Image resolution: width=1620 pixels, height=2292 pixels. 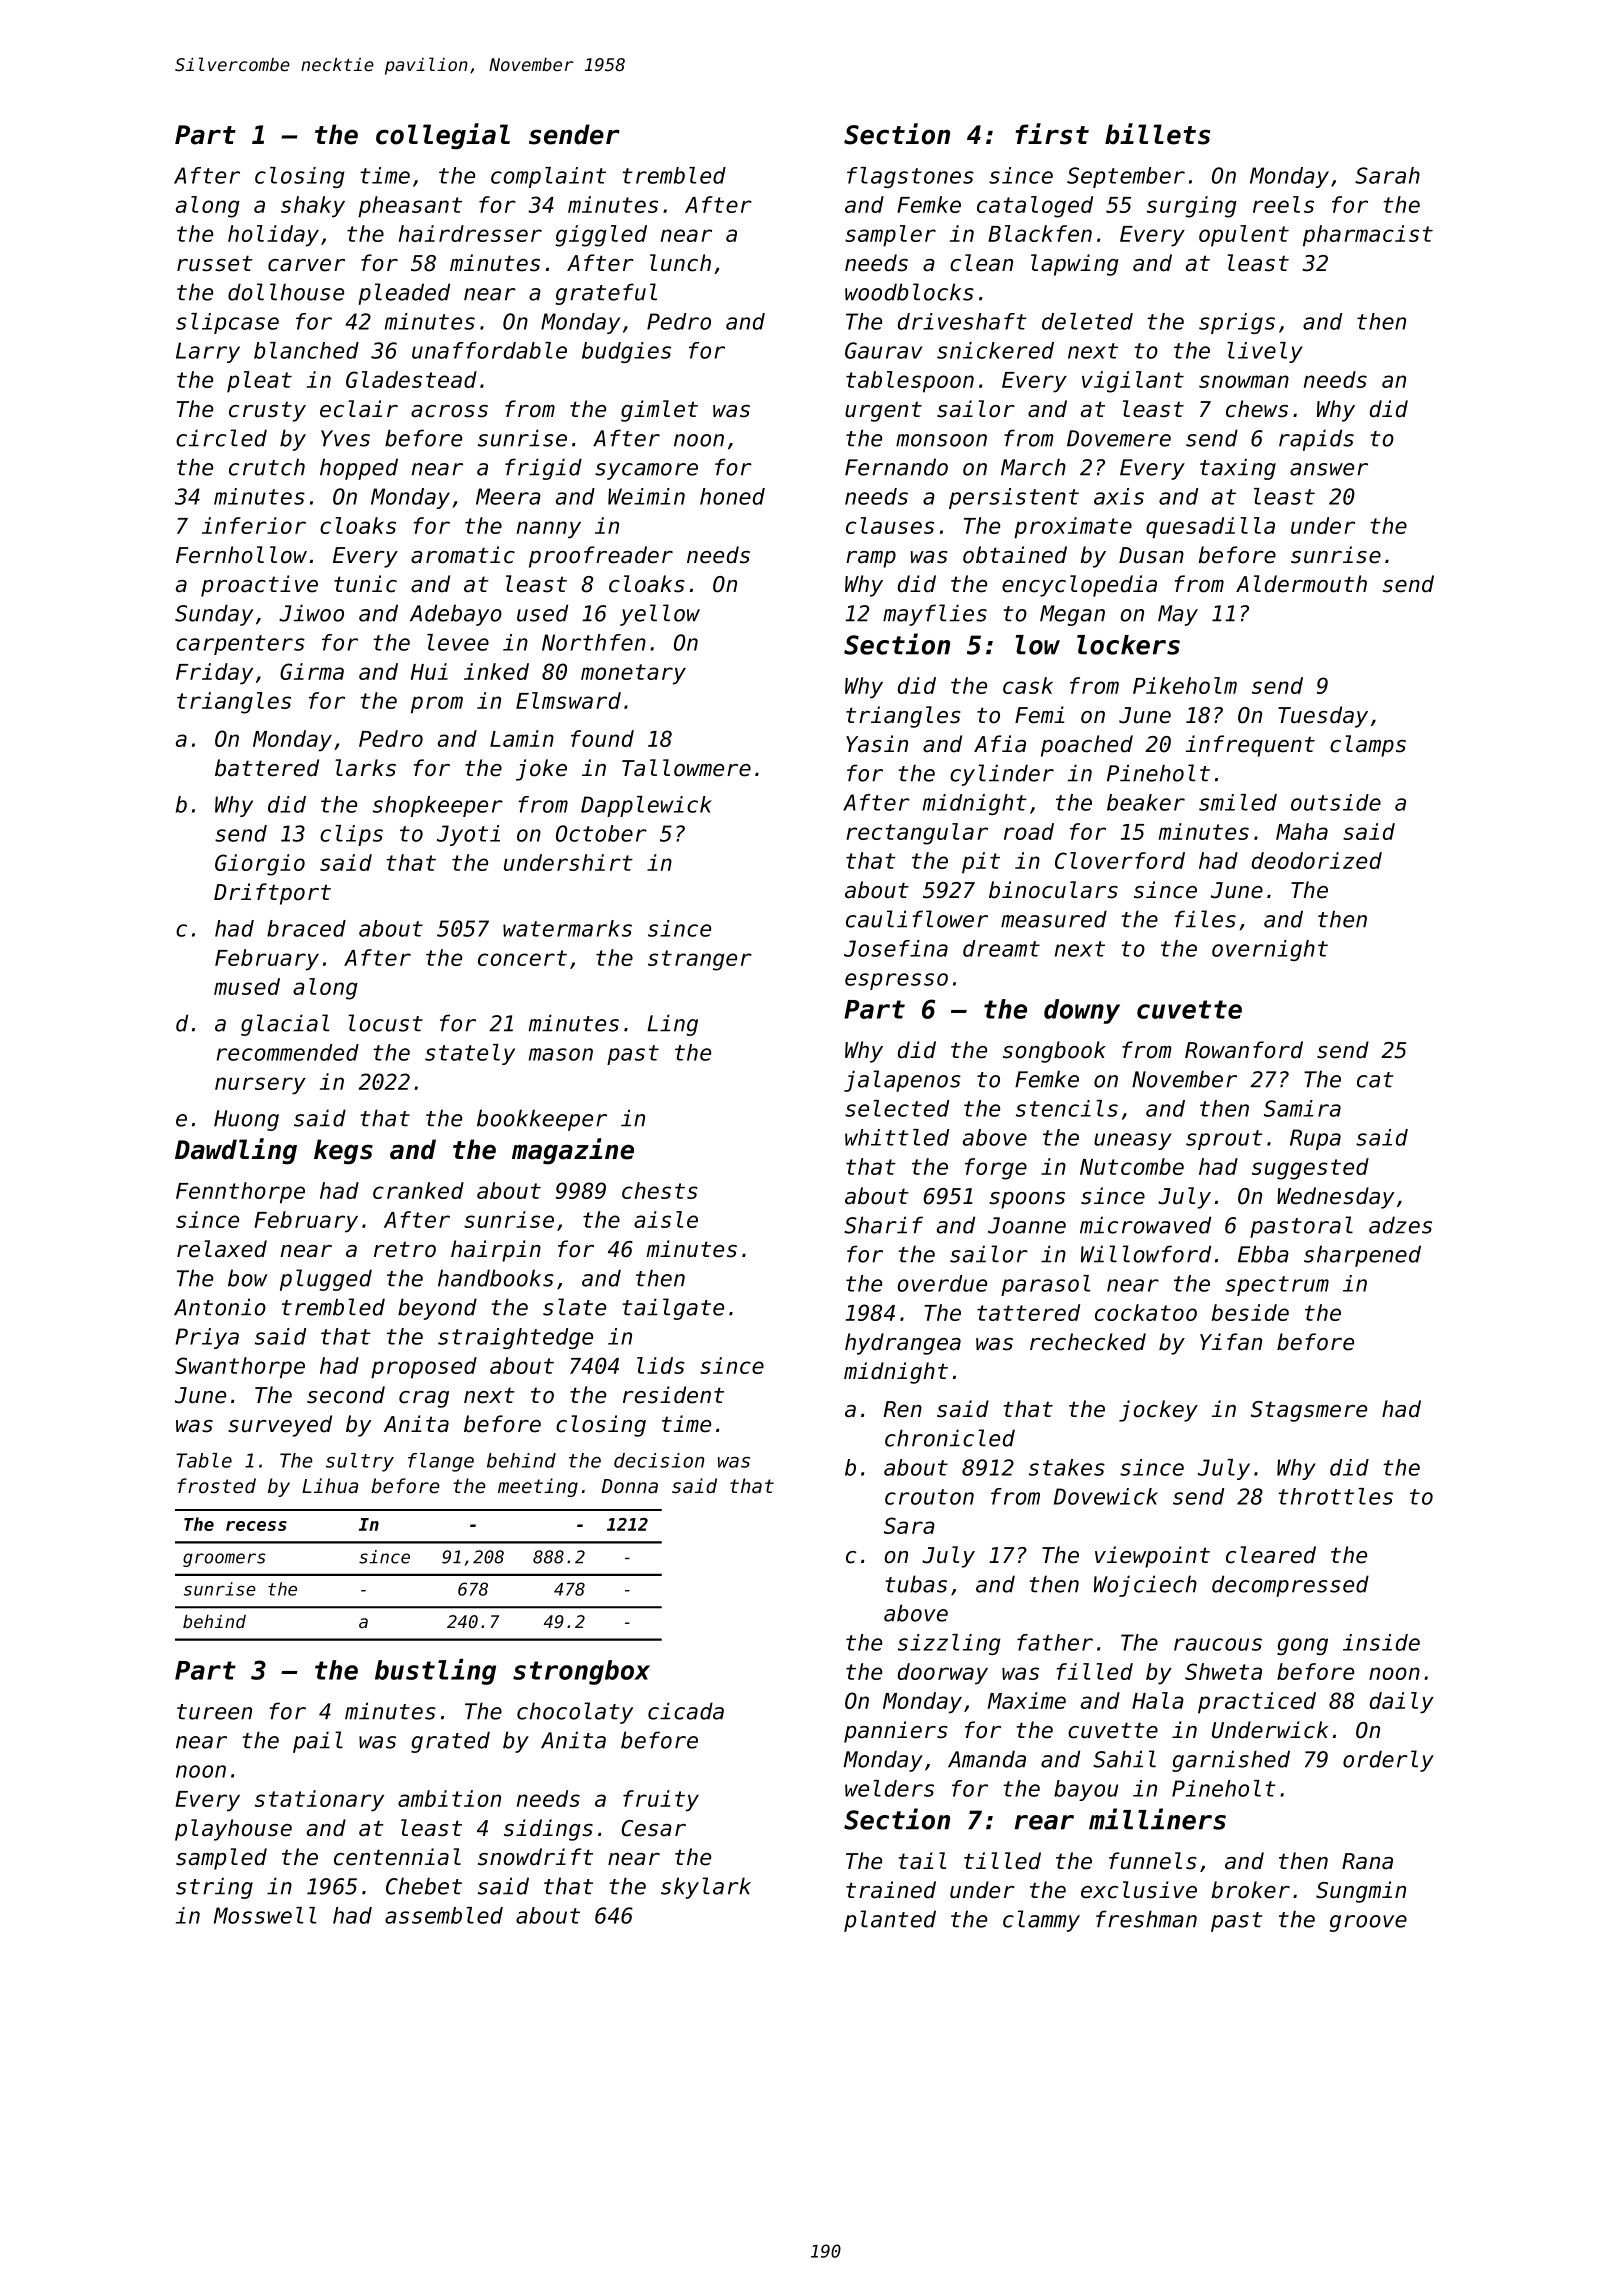 What do you see at coordinates (444, 1915) in the image?
I see `assembled` at bounding box center [444, 1915].
